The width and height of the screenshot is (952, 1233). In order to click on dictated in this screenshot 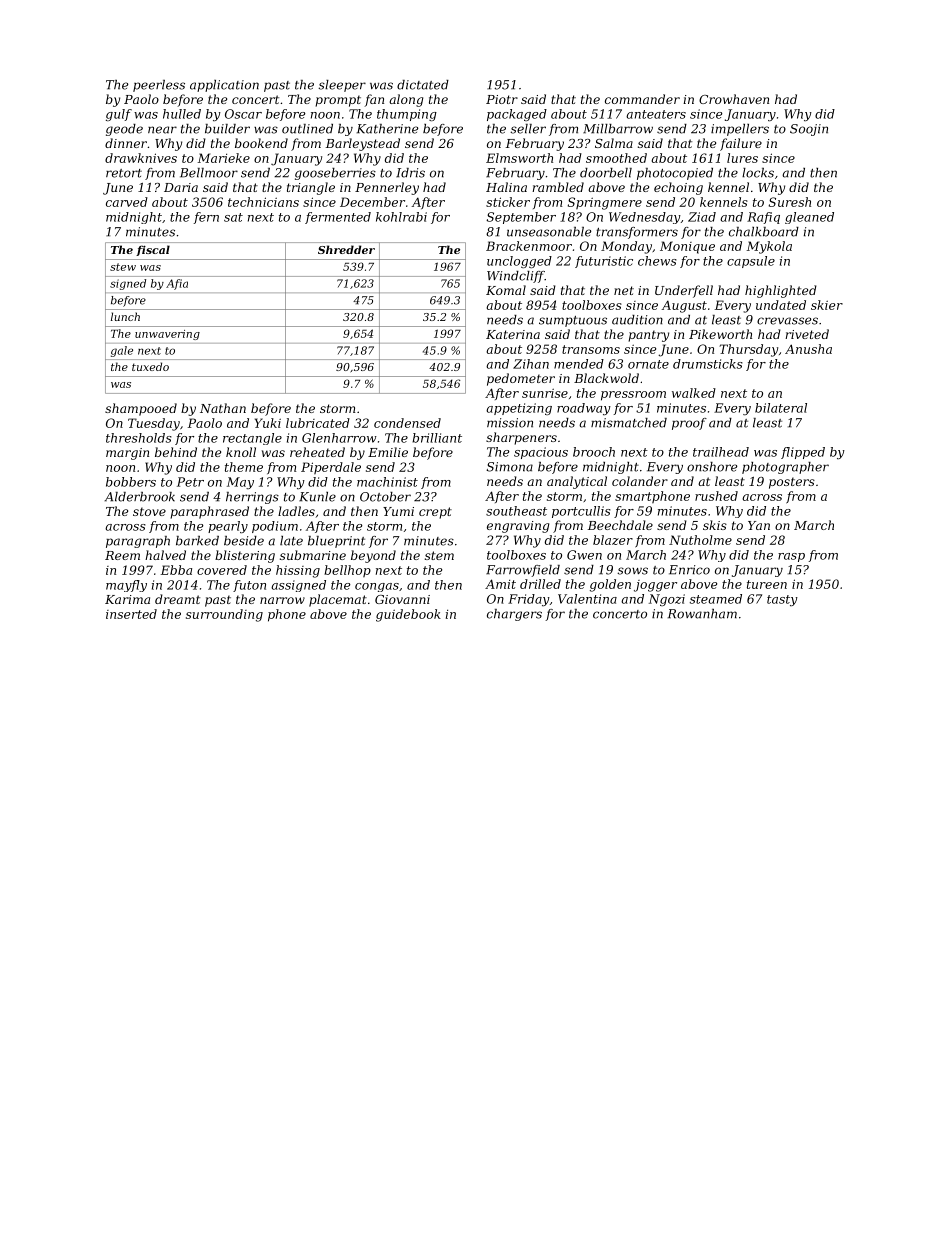, I will do `click(423, 85)`.
